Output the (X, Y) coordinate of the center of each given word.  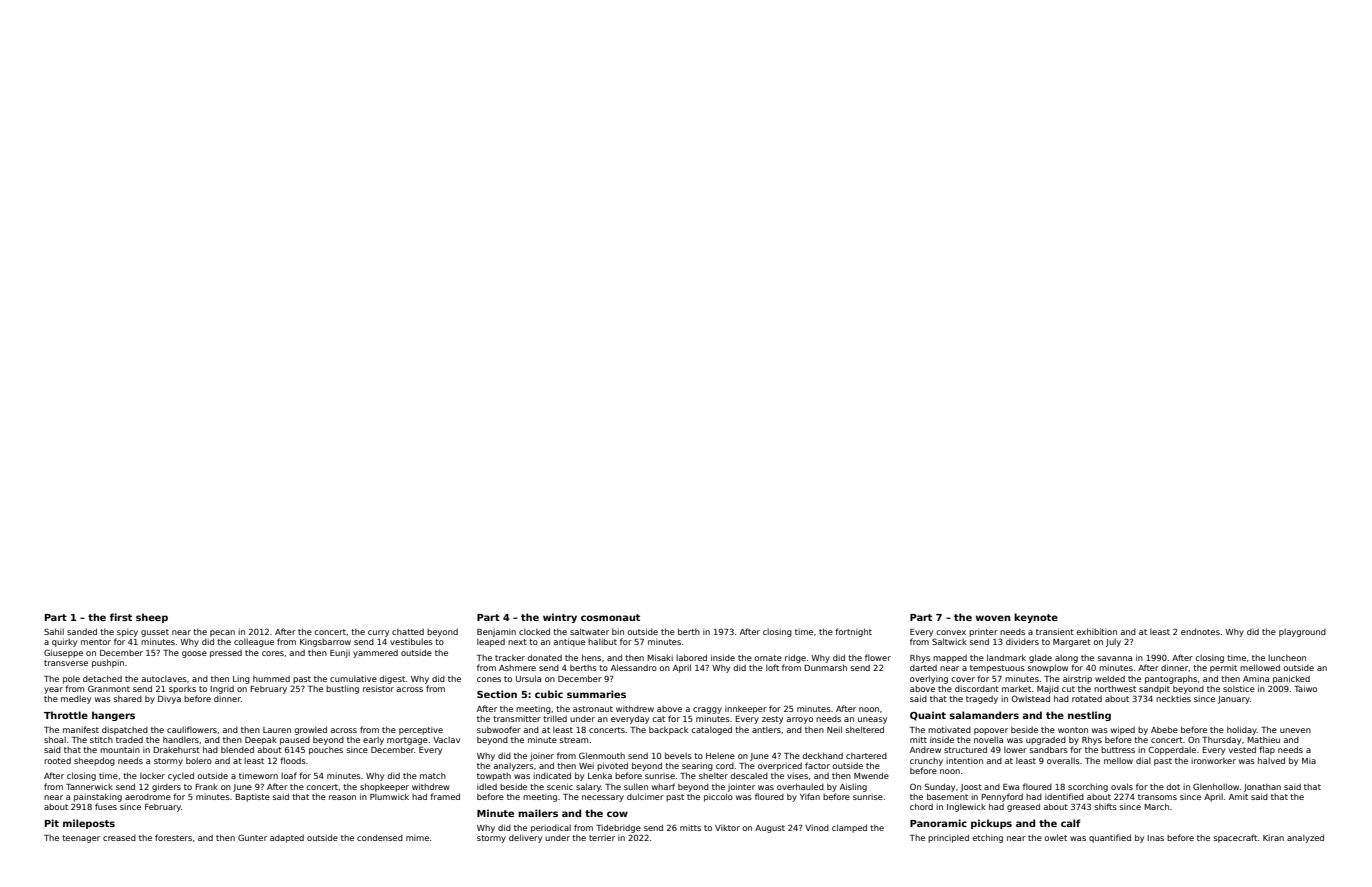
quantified (1110, 838)
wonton (1073, 730)
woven (993, 618)
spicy (127, 633)
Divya (169, 700)
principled (948, 838)
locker (152, 776)
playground (1302, 633)
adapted (287, 838)
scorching (1088, 787)
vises (797, 776)
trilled (555, 718)
